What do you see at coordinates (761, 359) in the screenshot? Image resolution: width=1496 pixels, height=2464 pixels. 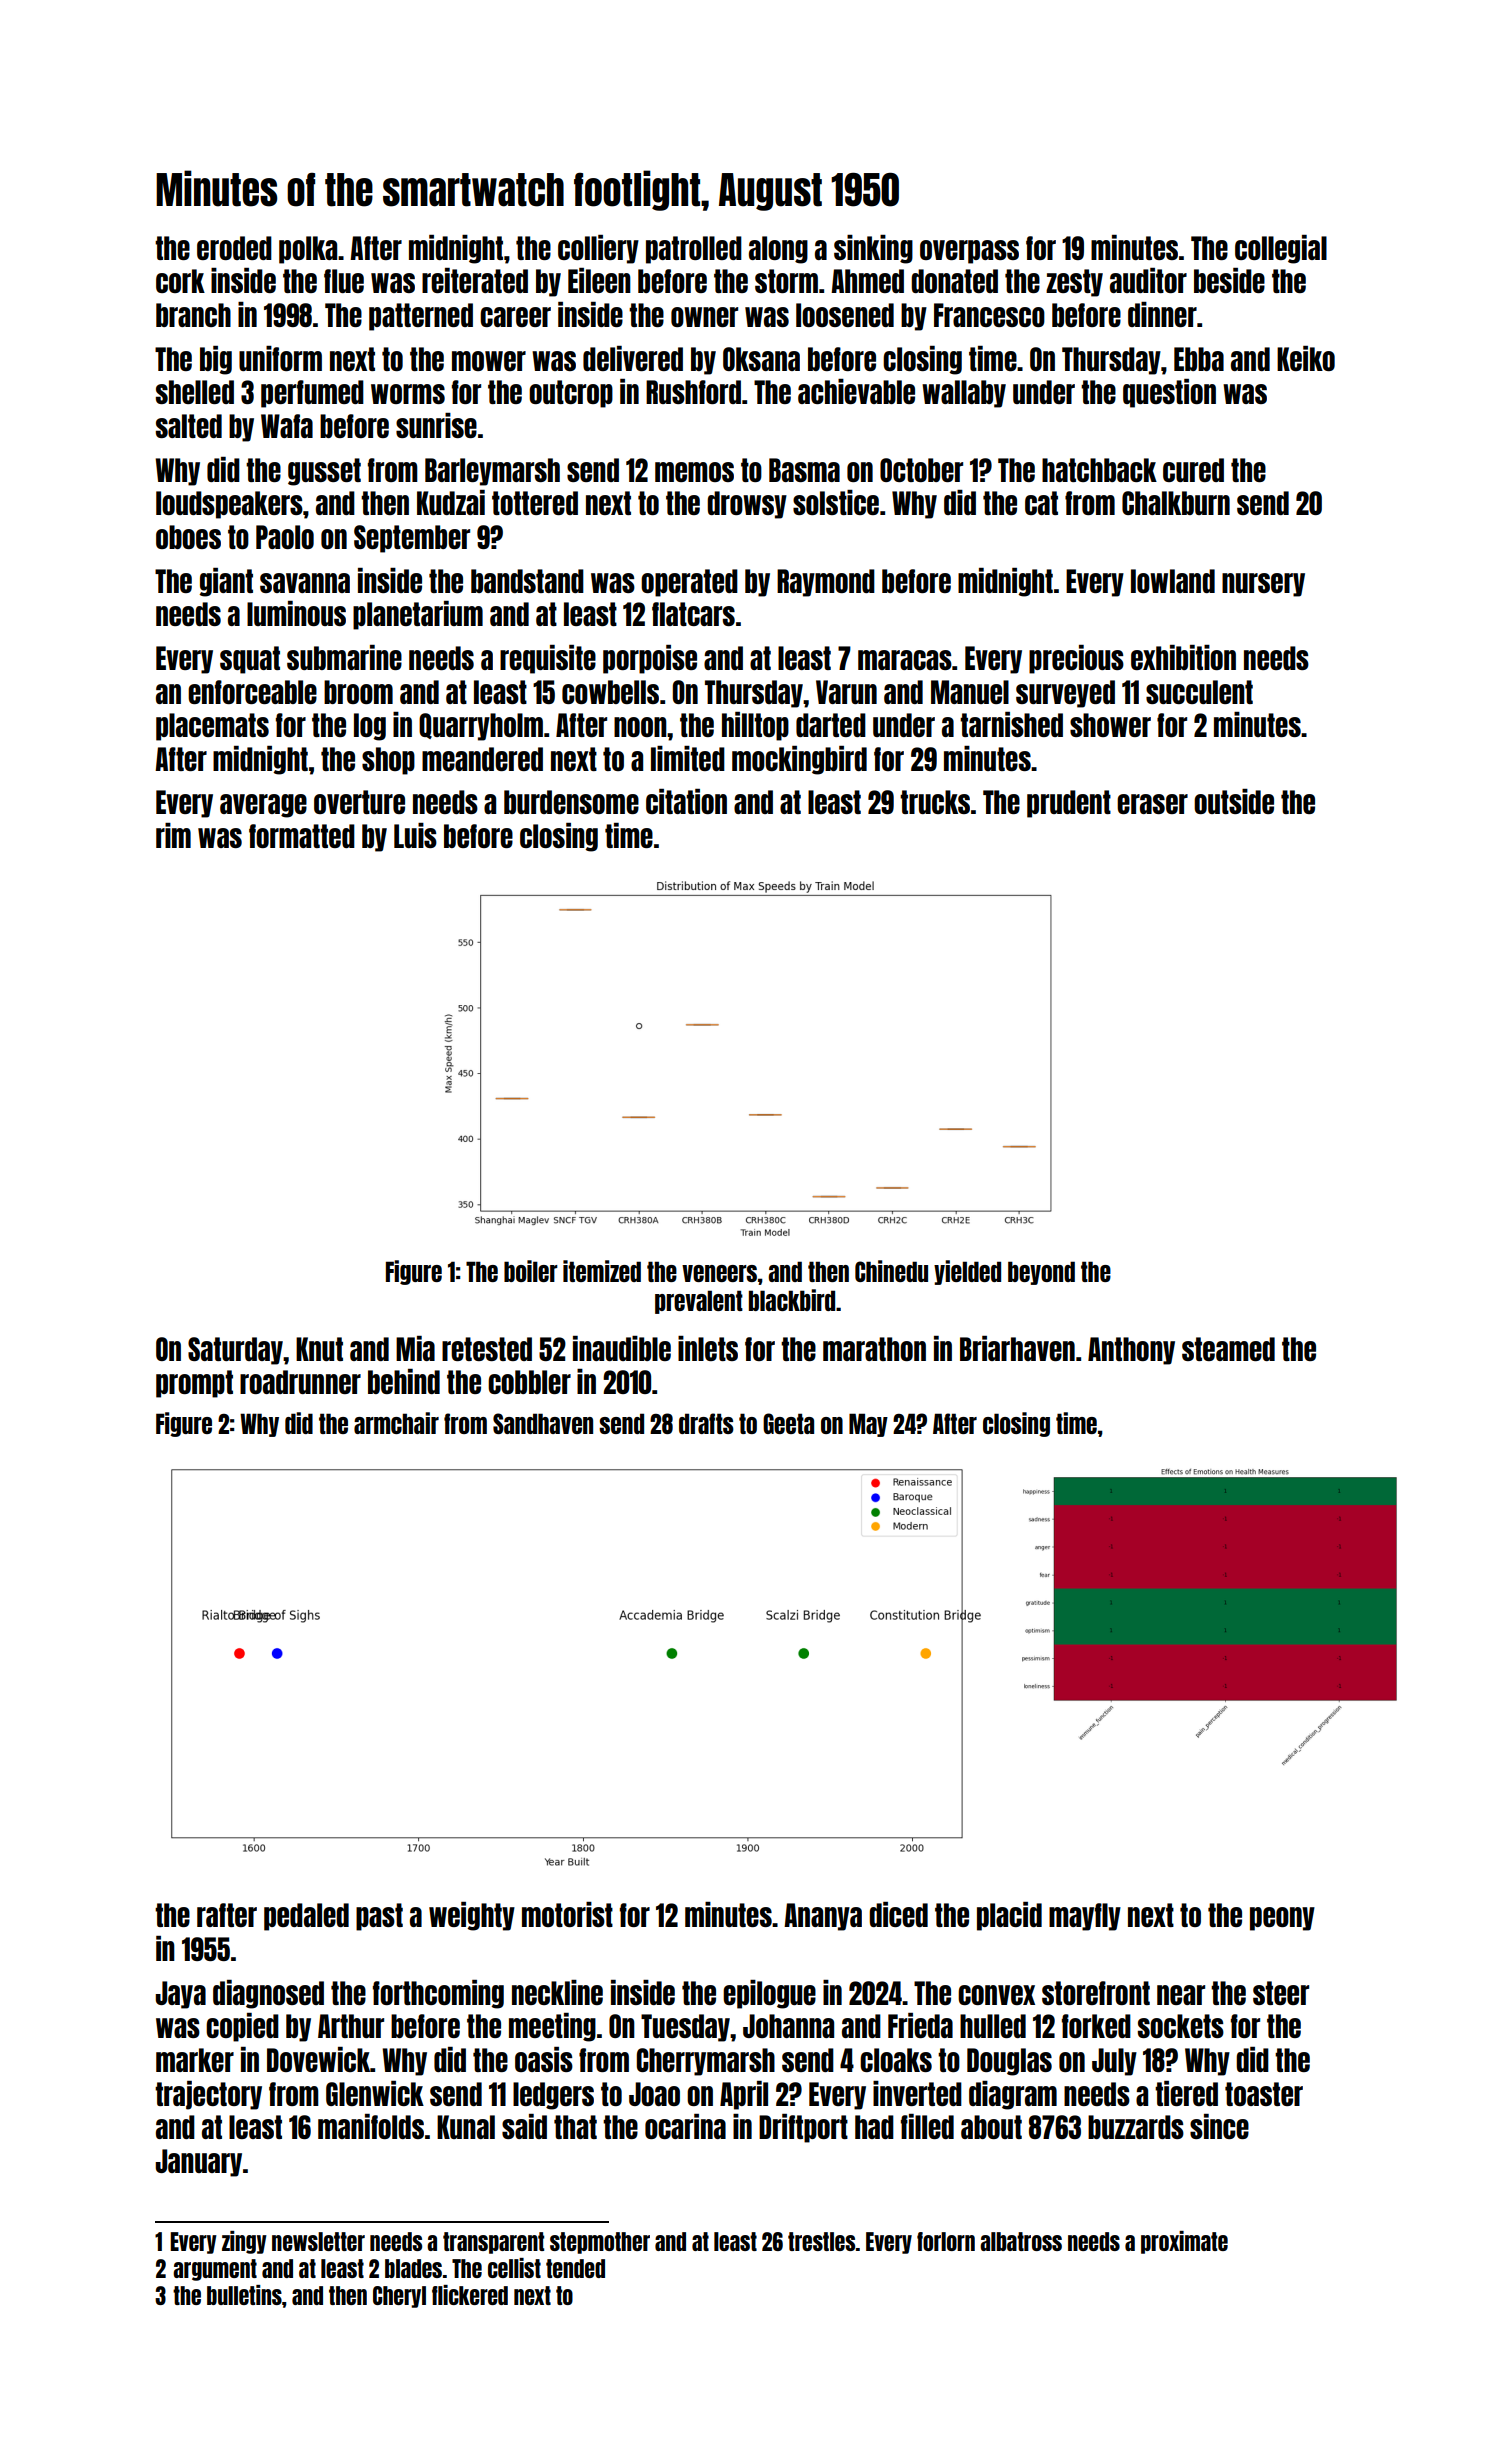 I see `Oksana` at bounding box center [761, 359].
